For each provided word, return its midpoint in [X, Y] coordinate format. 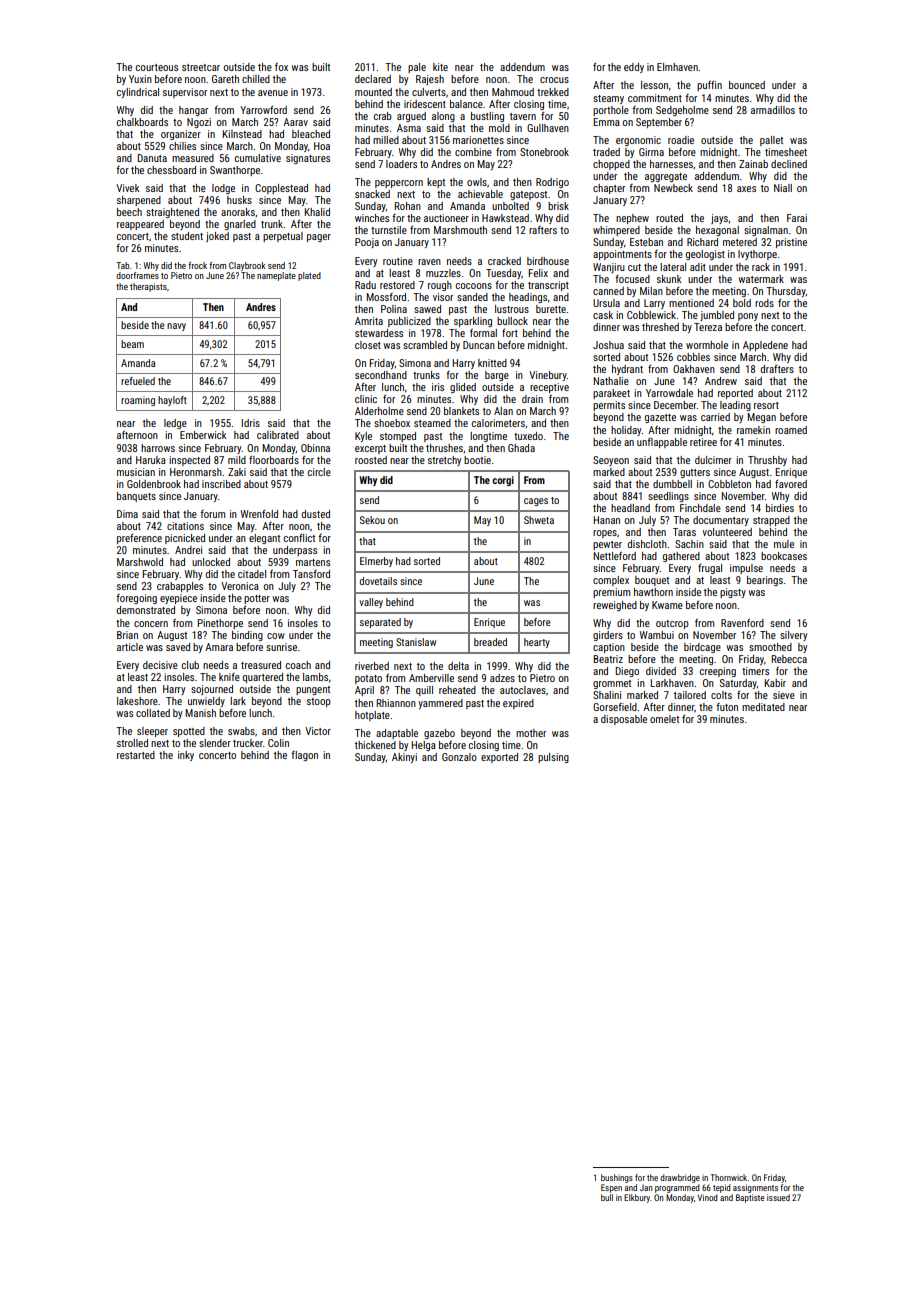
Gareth [225, 79]
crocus [554, 80]
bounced [747, 85]
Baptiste [750, 1198]
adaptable [397, 734]
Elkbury [637, 1198]
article [130, 647]
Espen [611, 1188]
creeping [718, 672]
